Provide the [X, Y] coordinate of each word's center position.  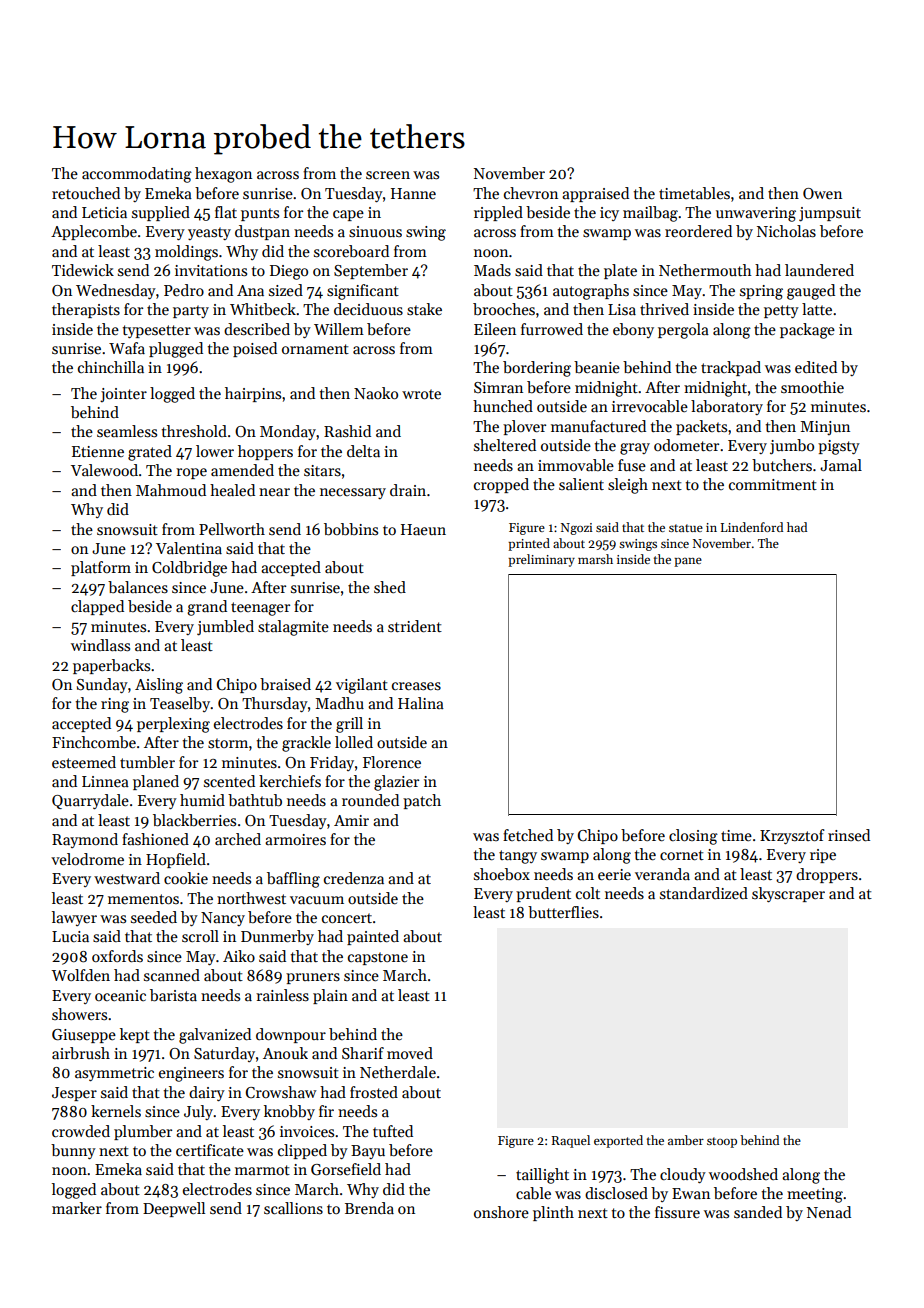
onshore [501, 1212]
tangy [518, 857]
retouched [86, 193]
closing [693, 837]
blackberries [194, 820]
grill [349, 725]
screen [388, 175]
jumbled [225, 628]
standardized [704, 893]
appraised [595, 194]
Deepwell [174, 1209]
